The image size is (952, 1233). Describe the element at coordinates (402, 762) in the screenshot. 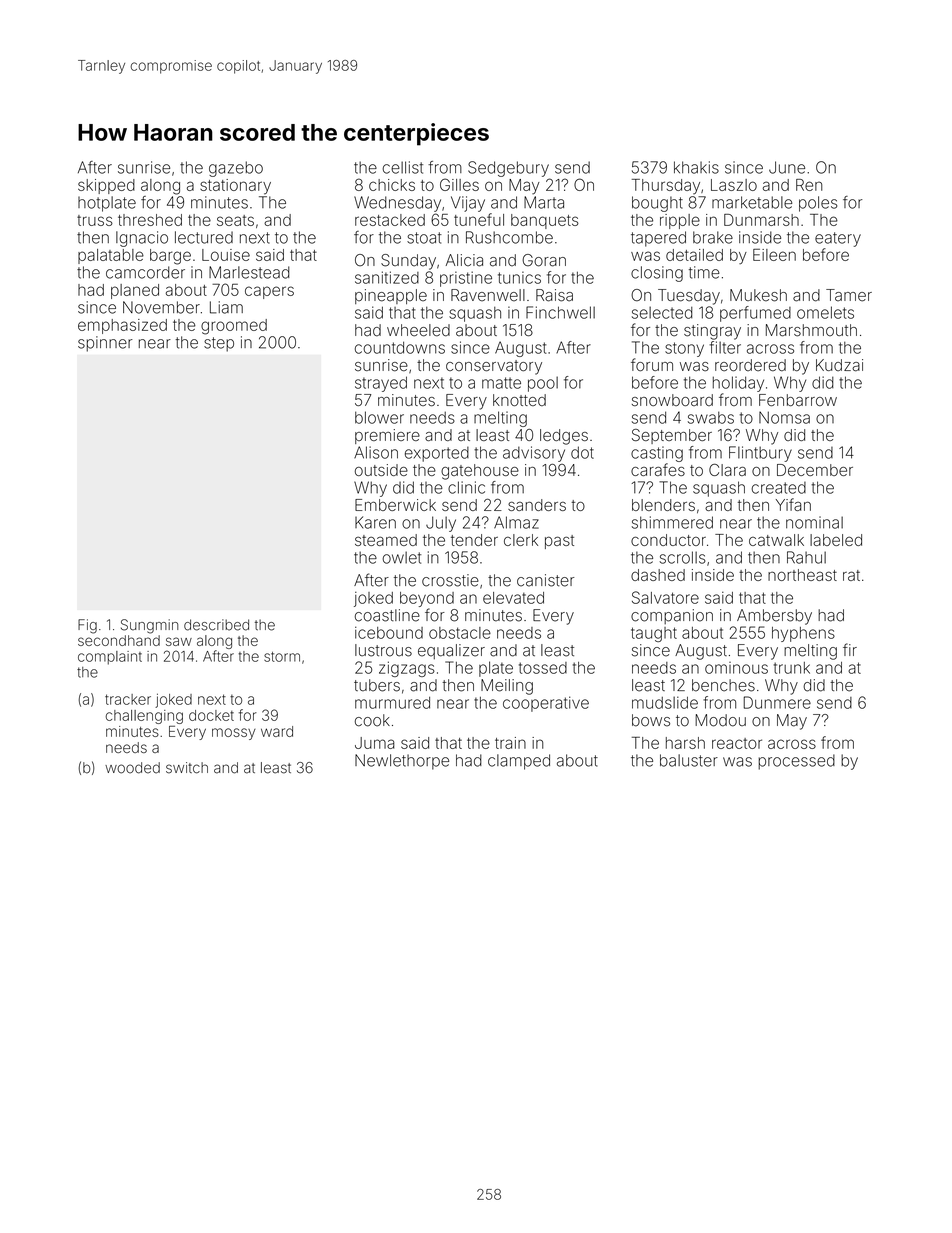

I see `Newlethorpe` at that location.
